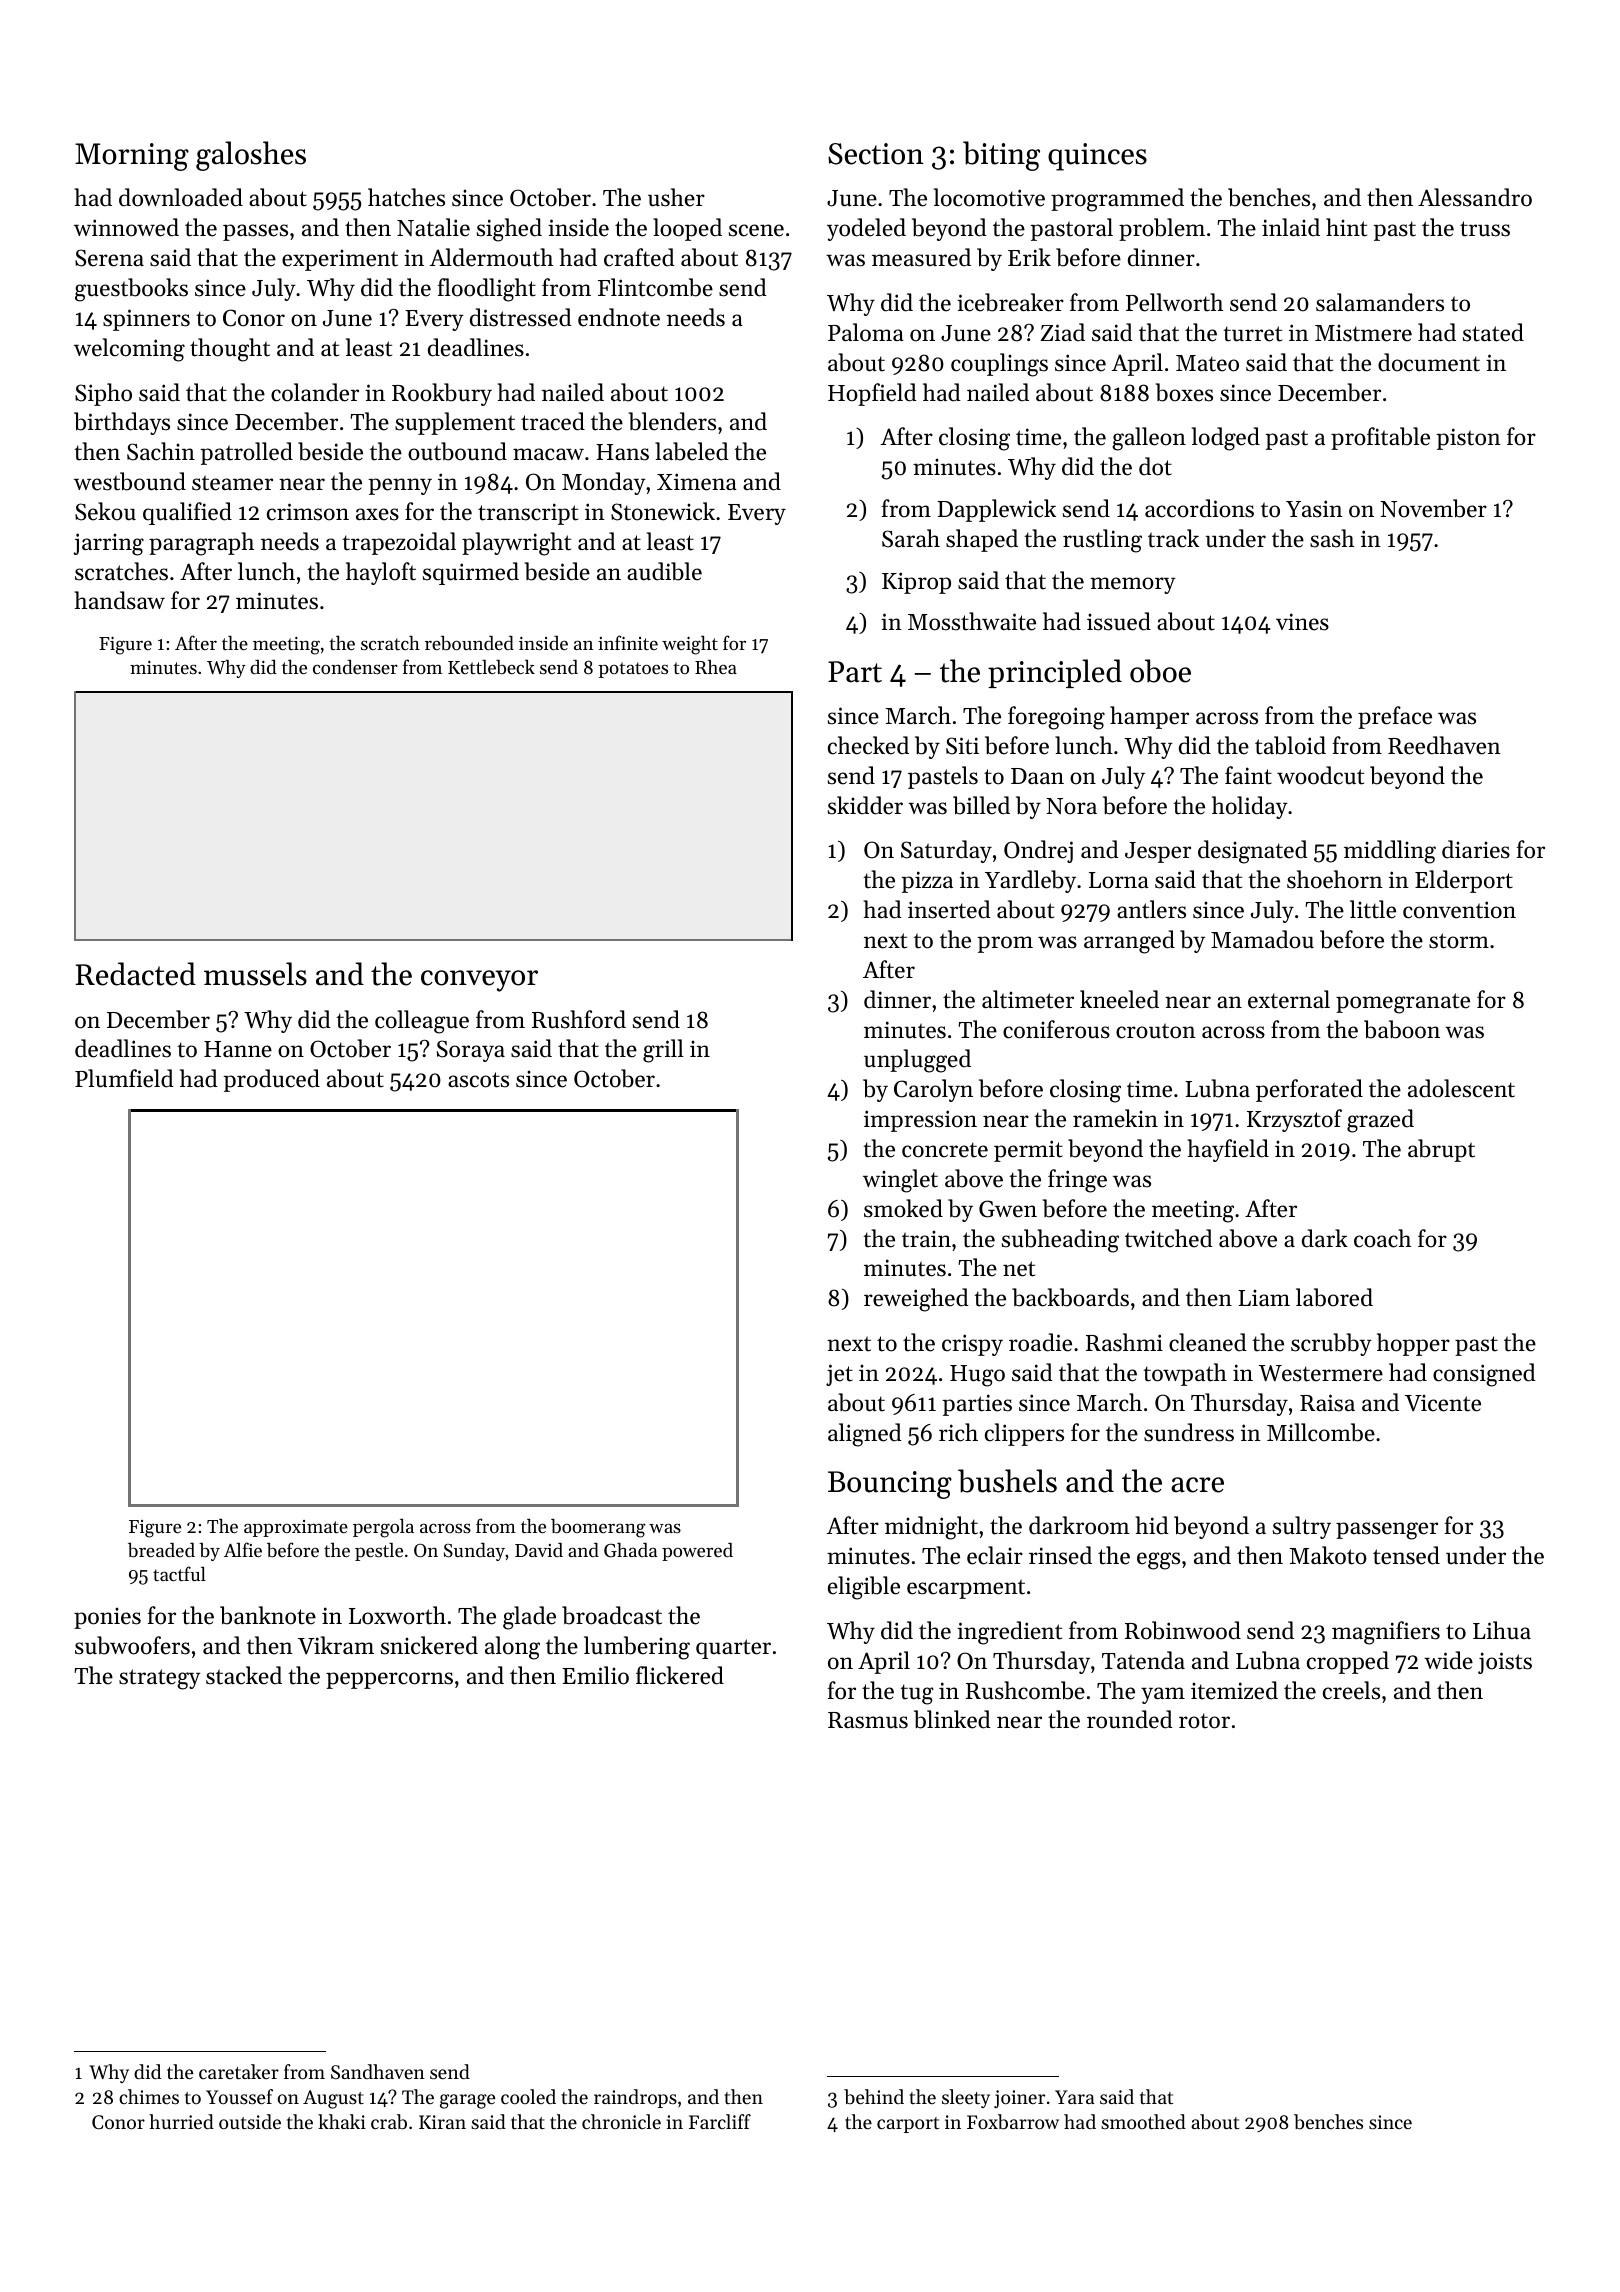  I want to click on Kiran, so click(442, 2122).
